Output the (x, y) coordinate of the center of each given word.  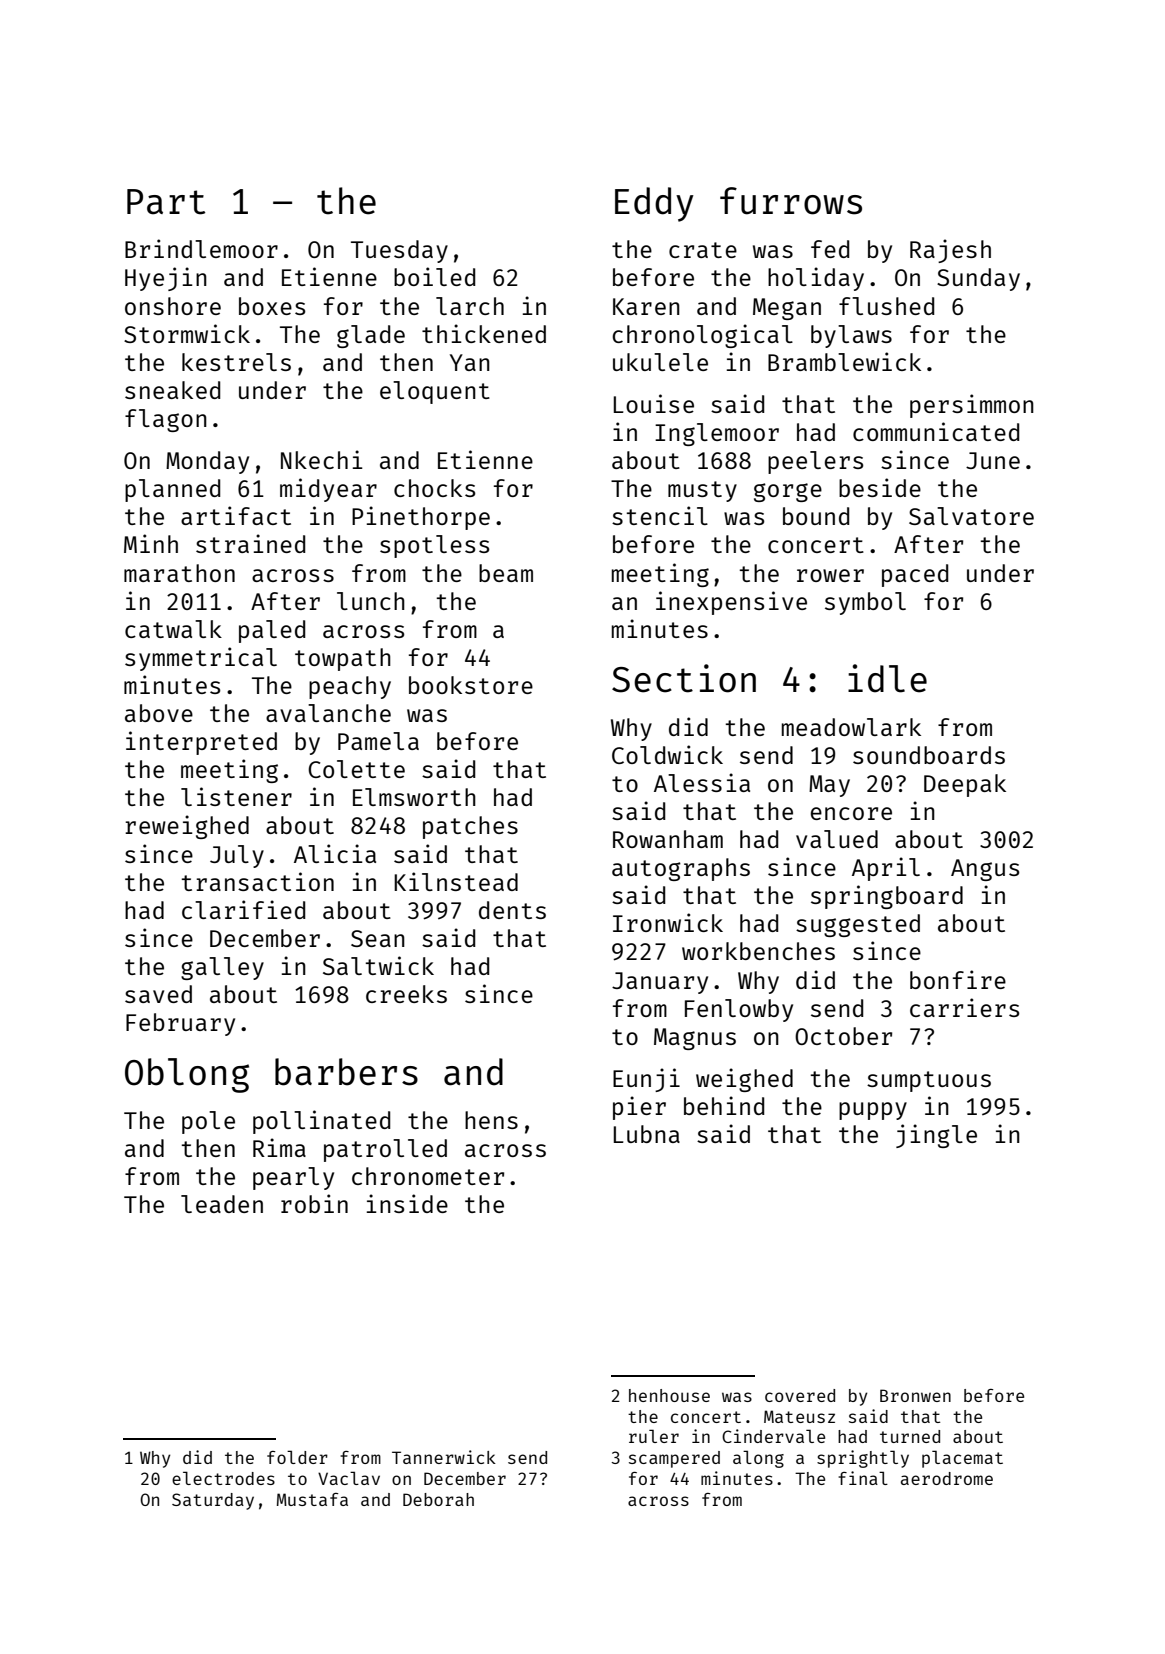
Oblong (187, 1075)
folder (297, 1457)
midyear (328, 490)
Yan (470, 362)
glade (371, 336)
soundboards (929, 755)
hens (491, 1120)
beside (880, 487)
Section (684, 678)
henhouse (669, 1395)
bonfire (958, 979)
